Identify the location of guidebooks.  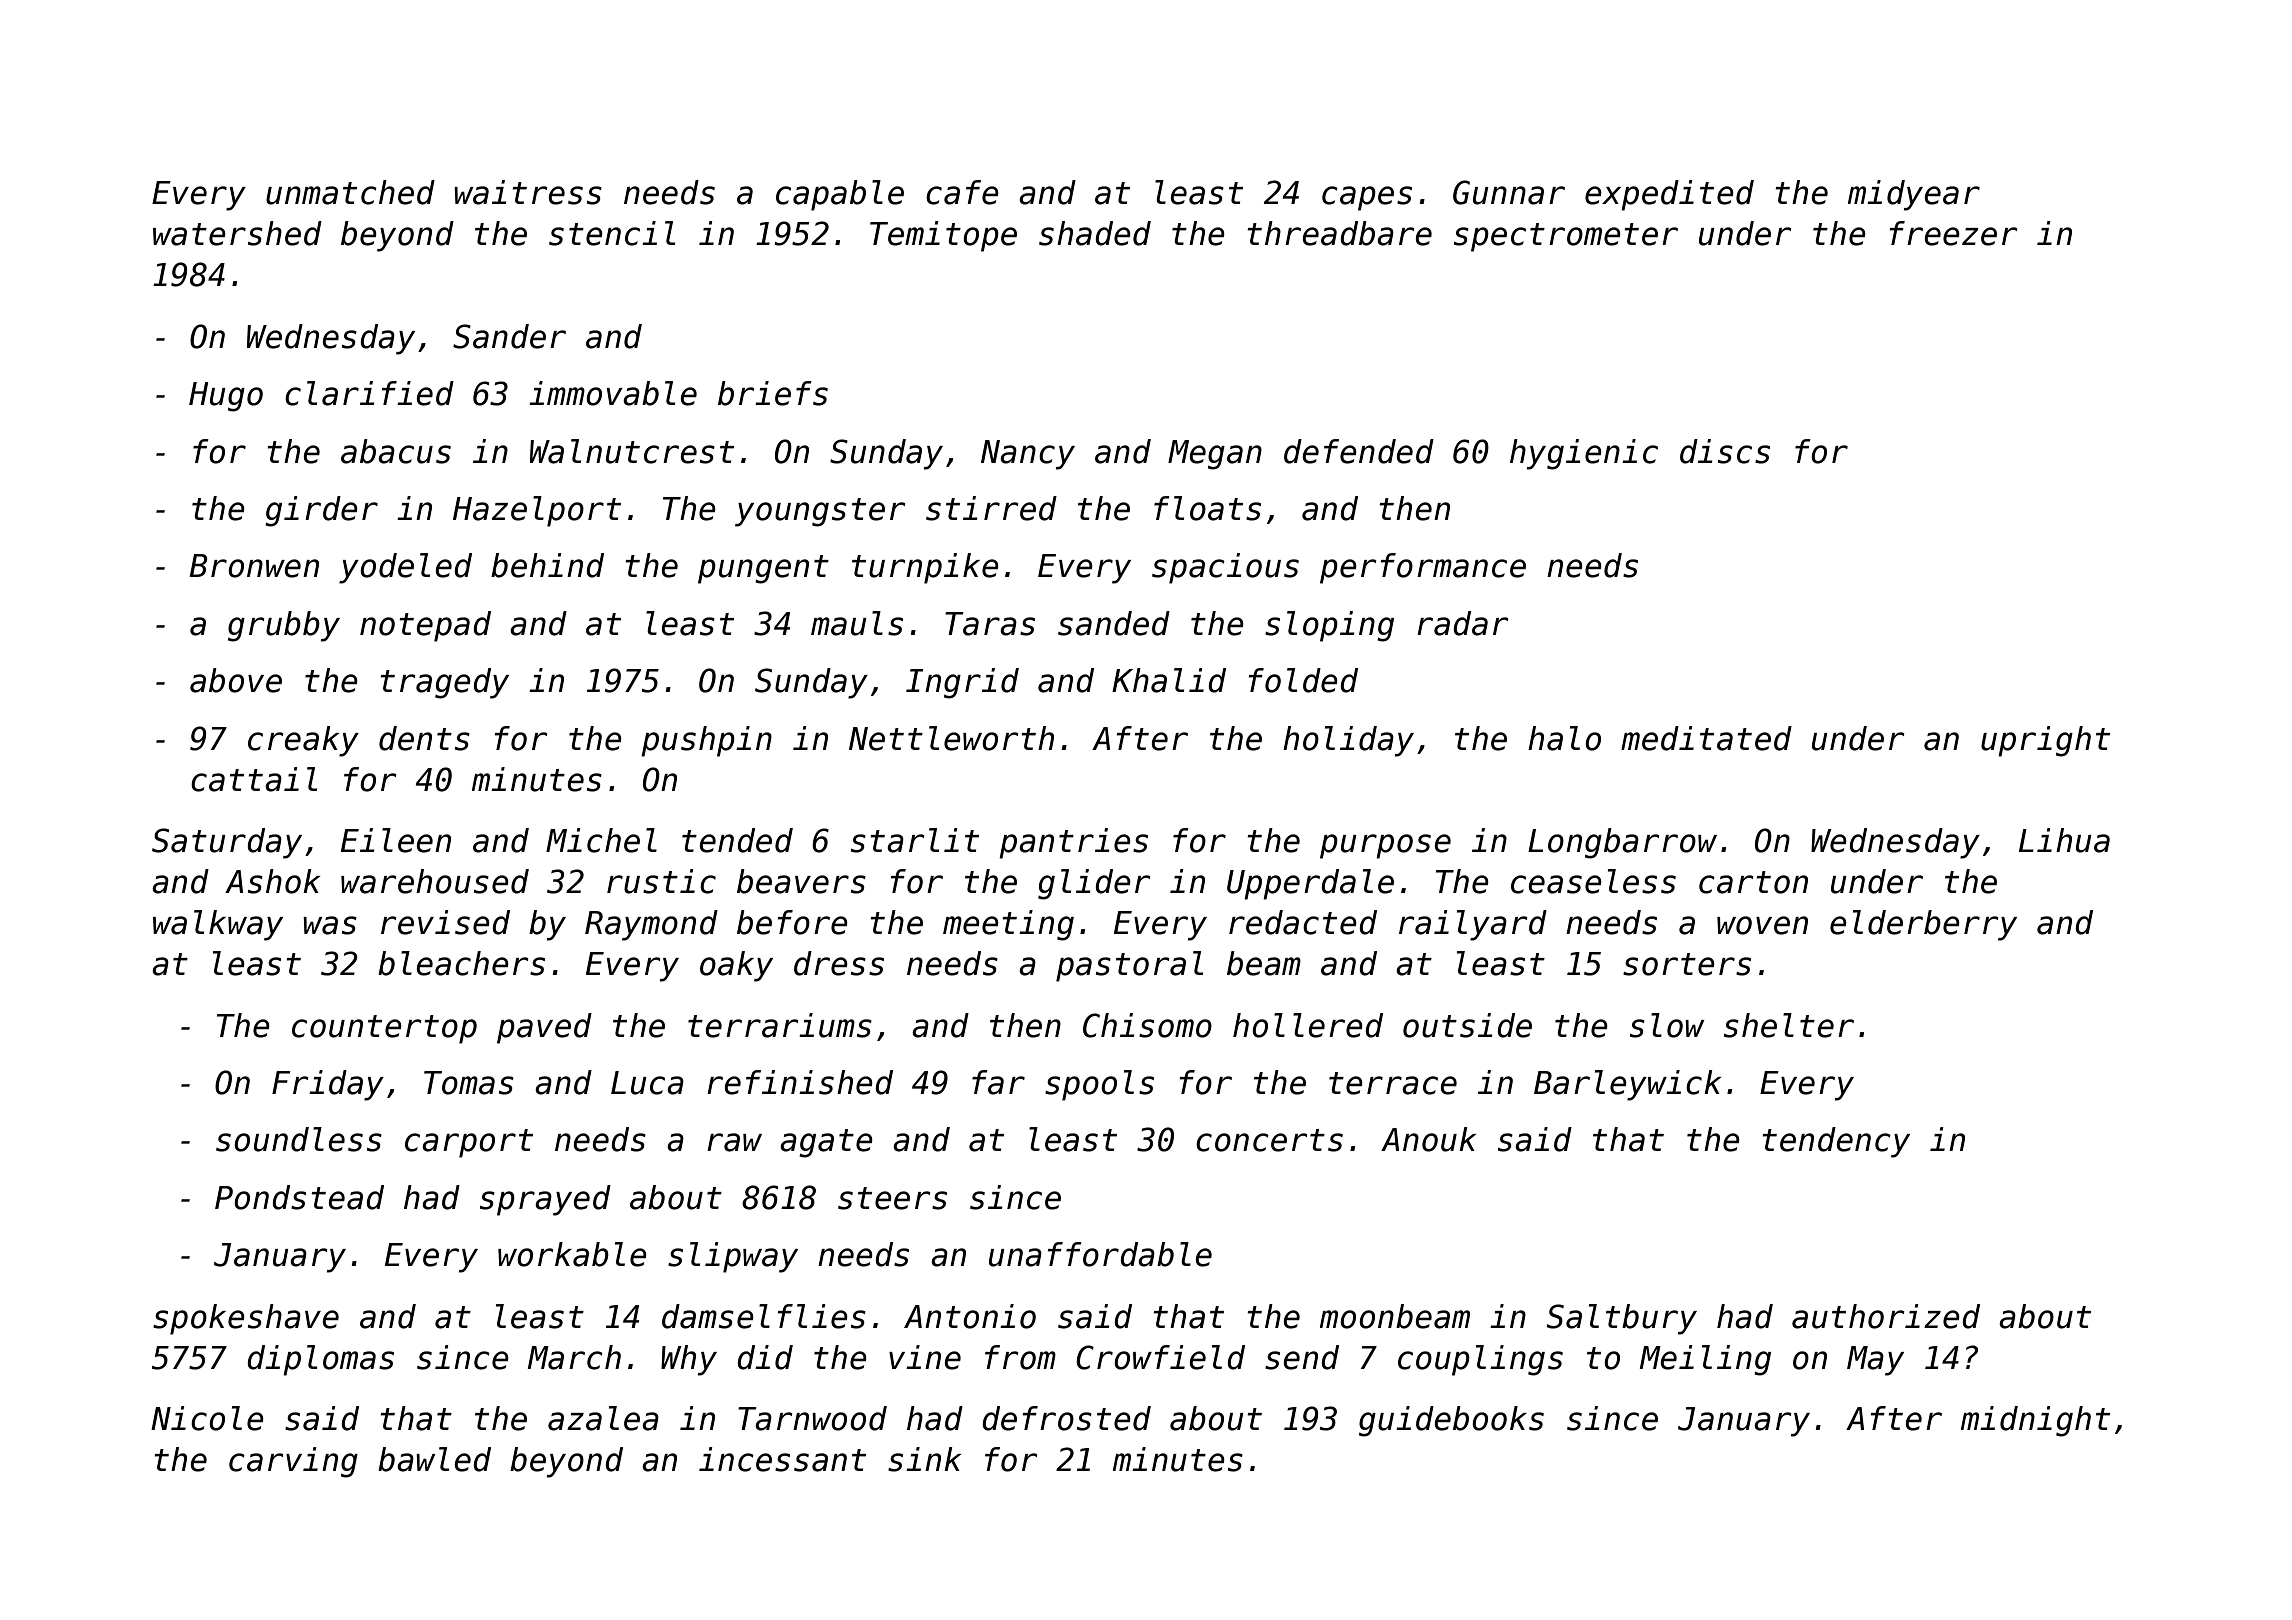
(1451, 1421).
